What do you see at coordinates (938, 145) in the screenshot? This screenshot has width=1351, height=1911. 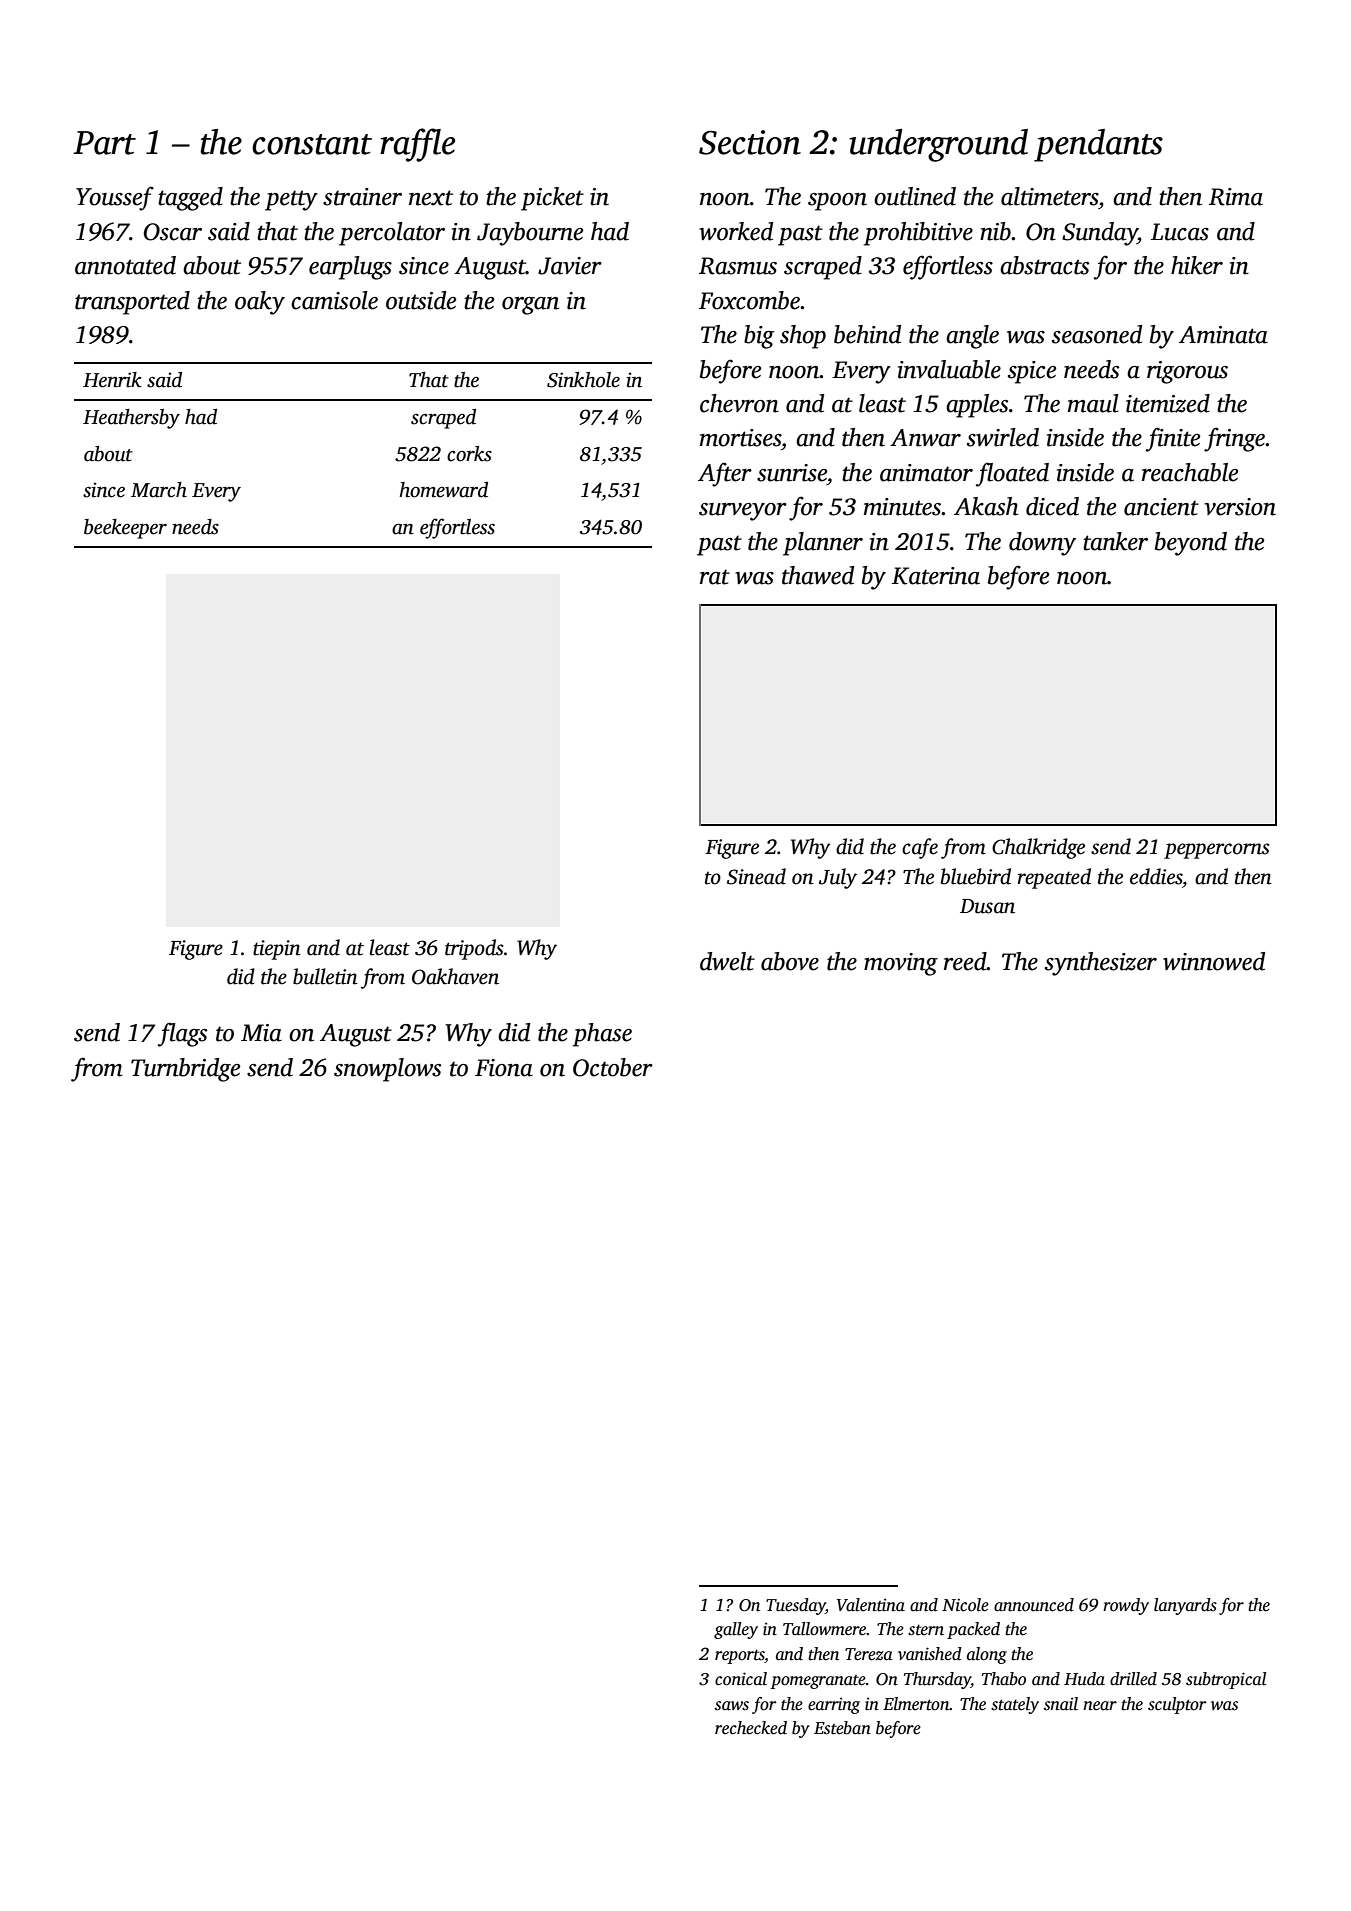 I see `underground` at bounding box center [938, 145].
